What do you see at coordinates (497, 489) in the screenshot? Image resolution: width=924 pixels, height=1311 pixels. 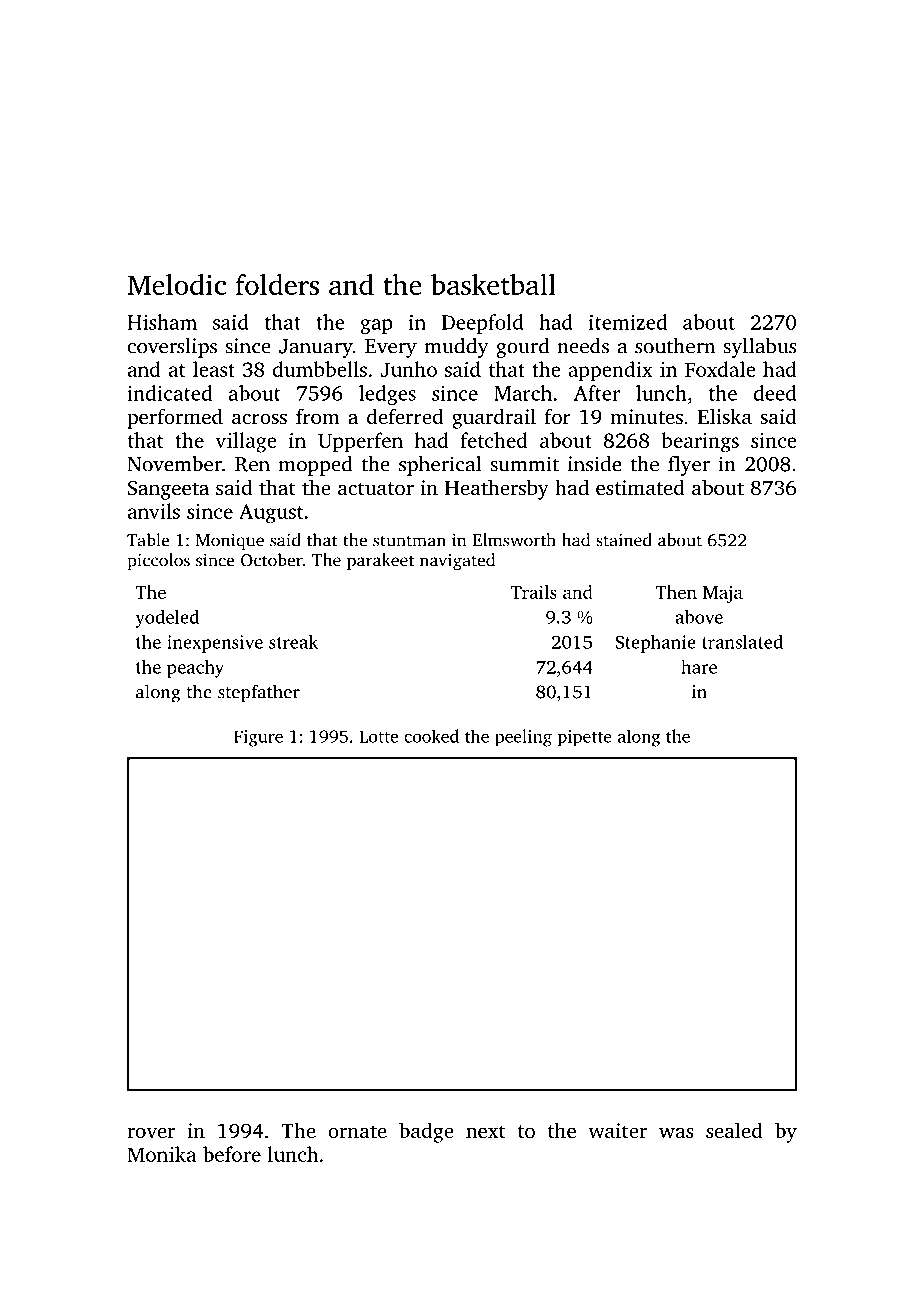 I see `Heathersby` at bounding box center [497, 489].
